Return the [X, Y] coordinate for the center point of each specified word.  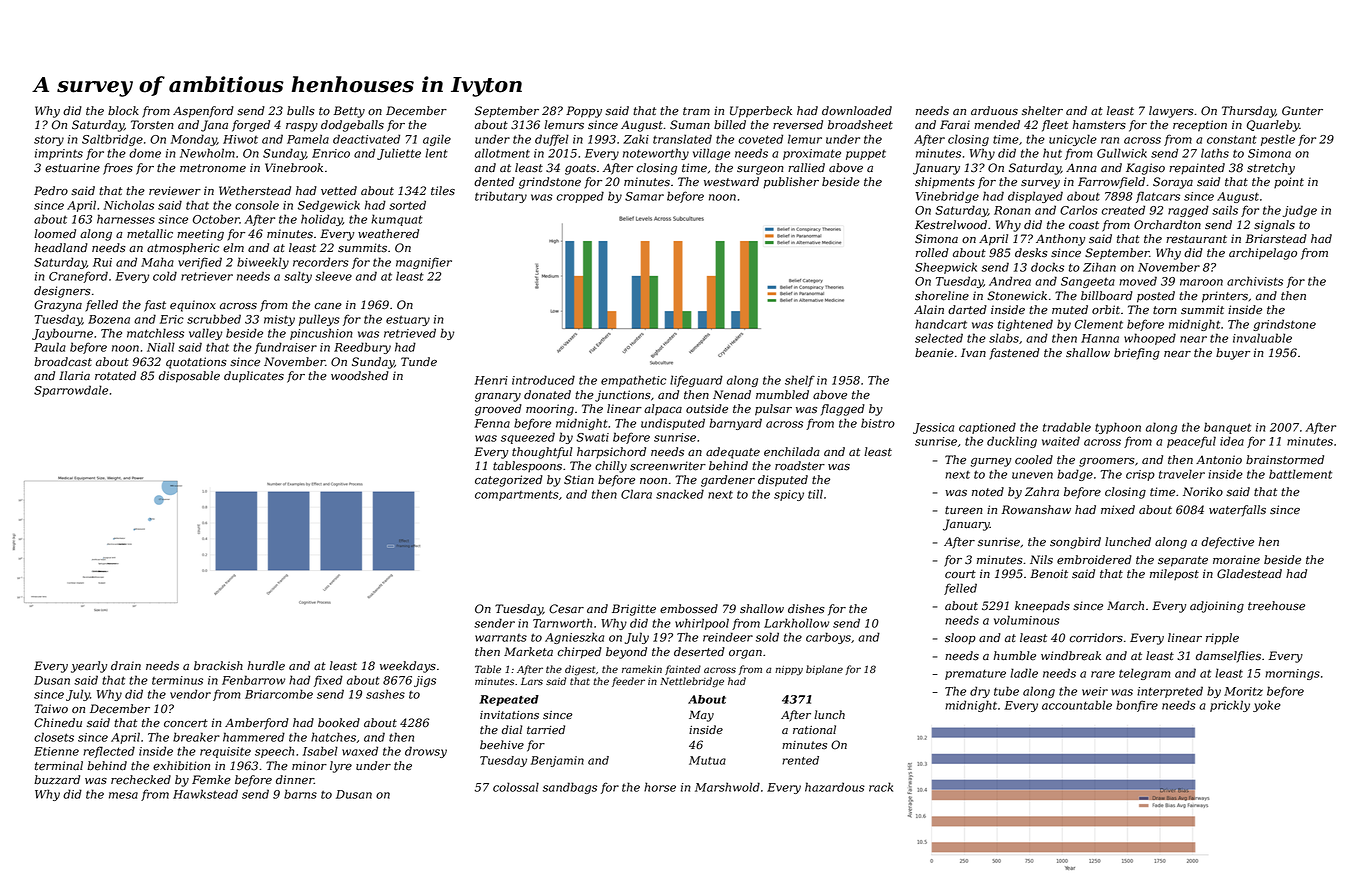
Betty [349, 112]
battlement [1300, 474]
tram [696, 111]
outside [707, 409]
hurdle [266, 666]
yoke [1267, 706]
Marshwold [727, 787]
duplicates [254, 377]
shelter [1042, 111]
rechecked [141, 780]
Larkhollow [796, 623]
